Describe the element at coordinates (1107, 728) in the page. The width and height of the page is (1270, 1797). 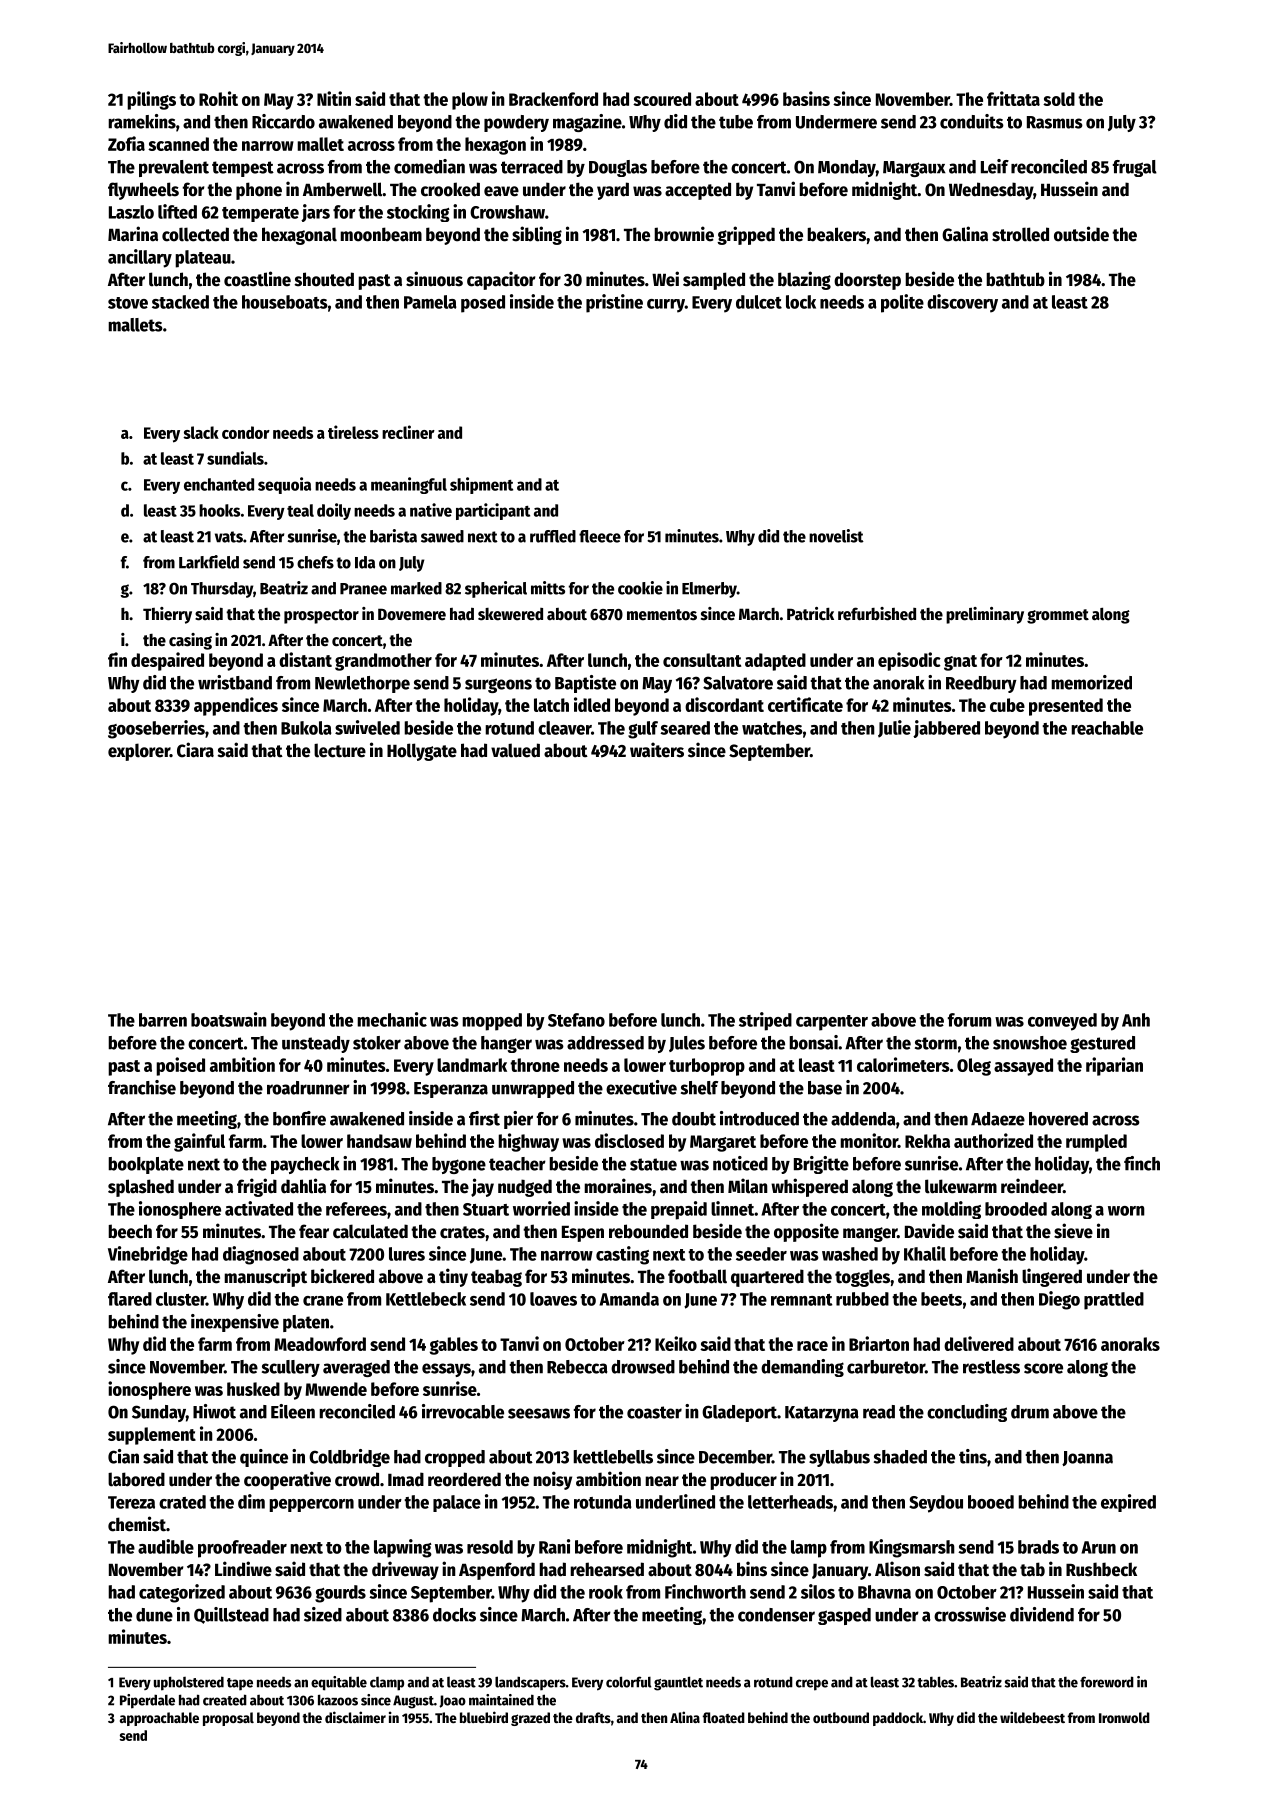
I see `reachable` at that location.
